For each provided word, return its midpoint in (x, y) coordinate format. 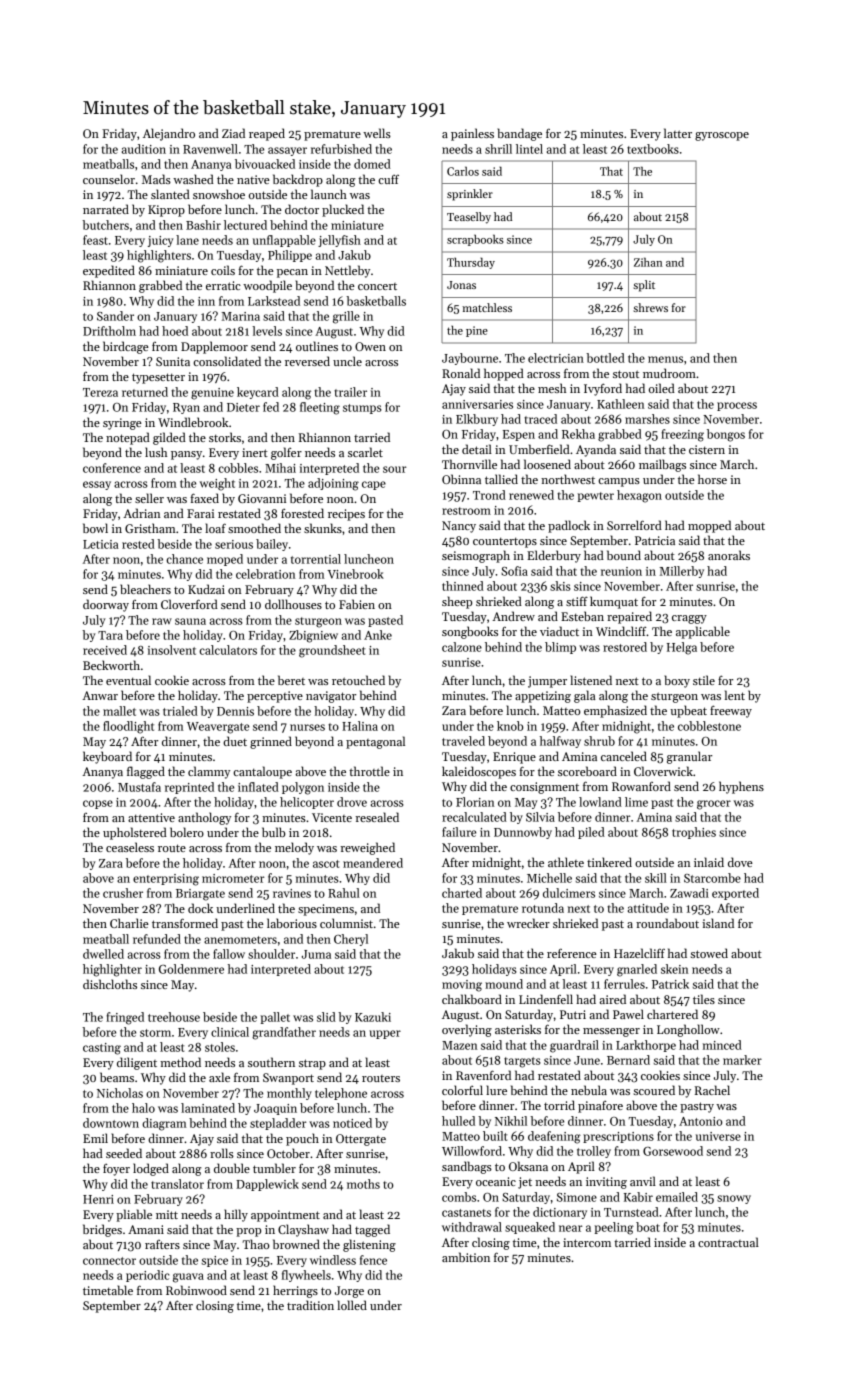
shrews (650, 307)
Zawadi (689, 893)
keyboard (107, 757)
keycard (258, 393)
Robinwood (196, 1290)
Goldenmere (191, 969)
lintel (529, 149)
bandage (519, 134)
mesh (552, 388)
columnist (346, 923)
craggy (689, 619)
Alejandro (169, 134)
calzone (462, 647)
